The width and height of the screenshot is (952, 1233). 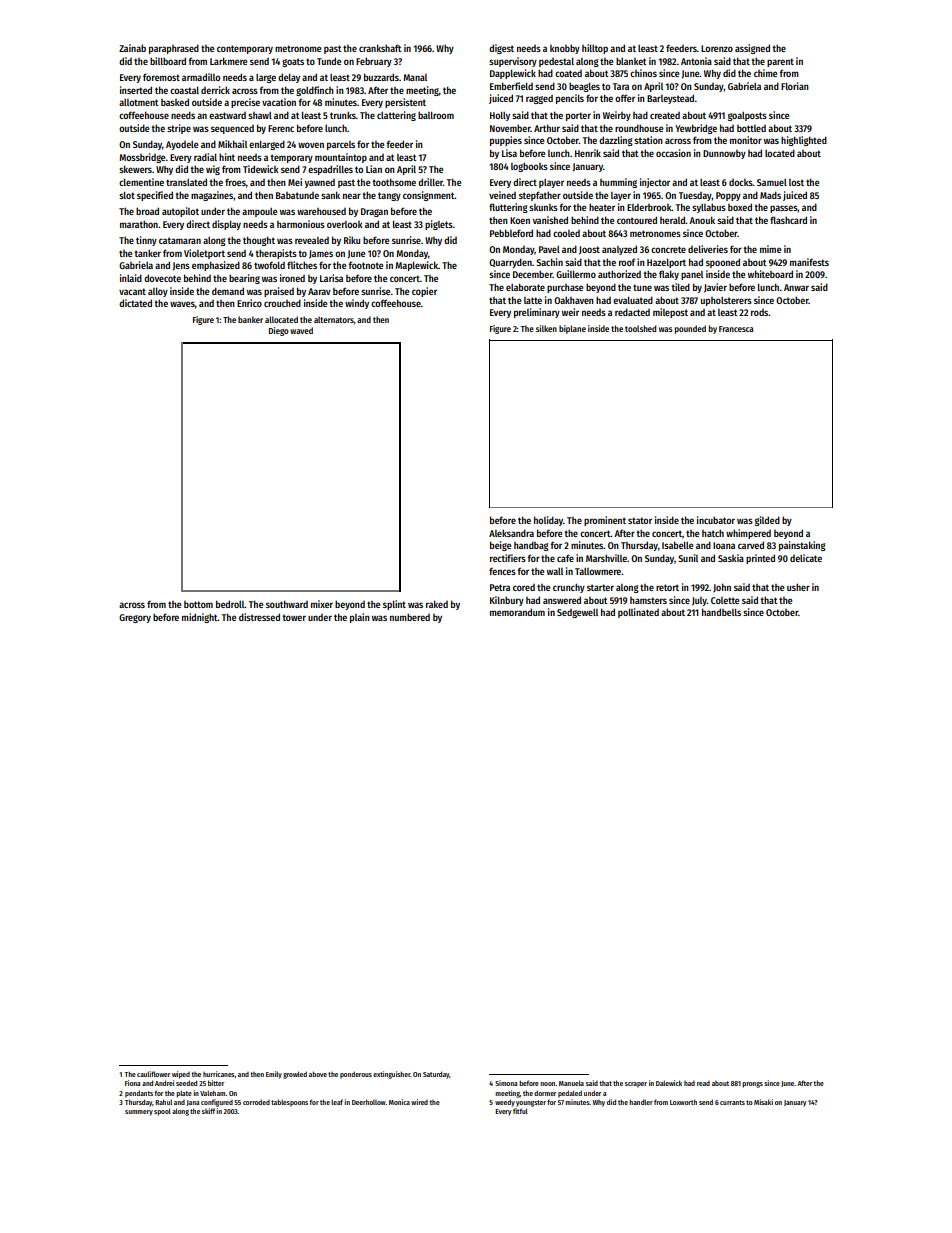 I want to click on memorandum, so click(x=517, y=612).
